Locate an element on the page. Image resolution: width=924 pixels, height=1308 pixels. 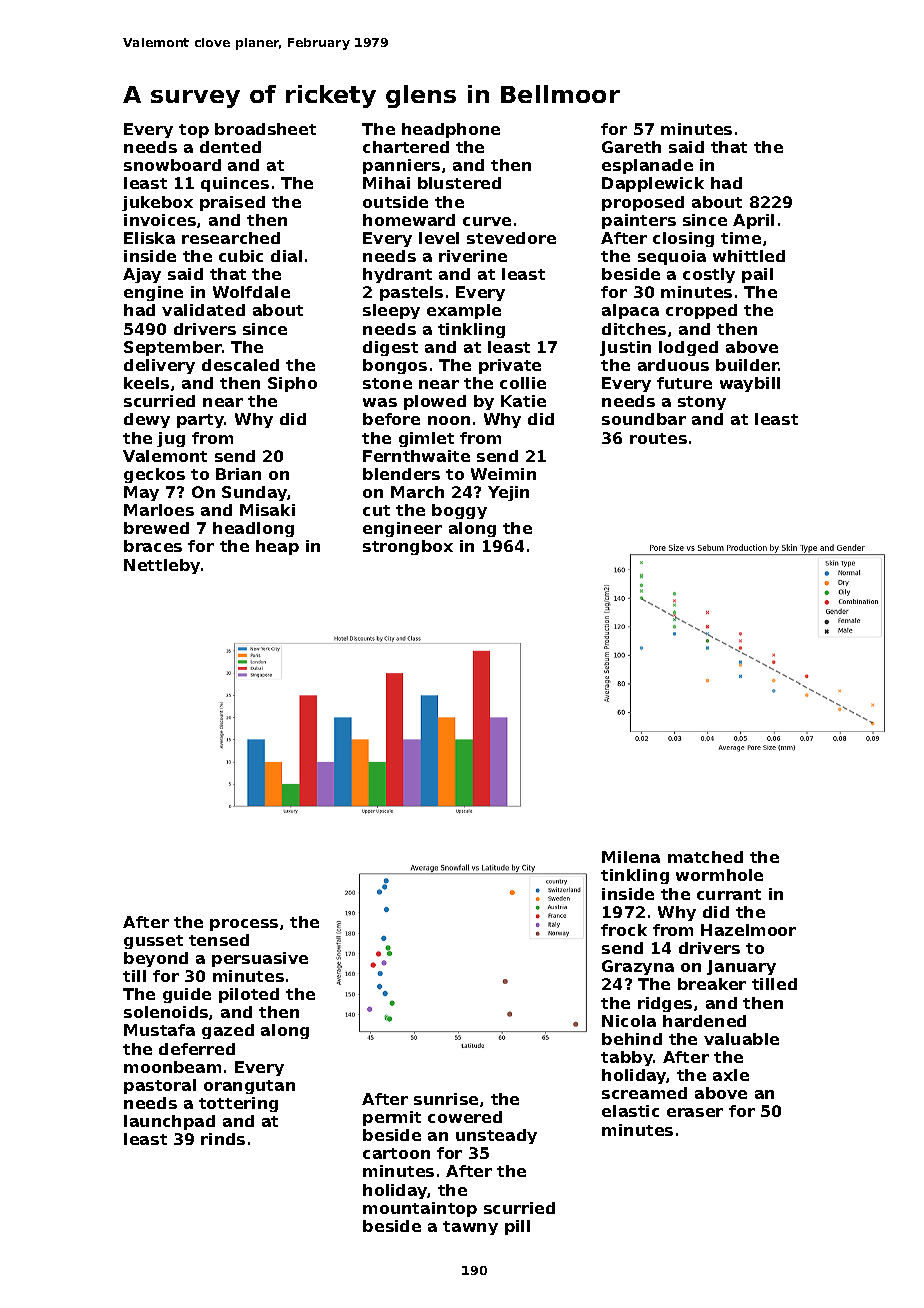
Milena is located at coordinates (631, 857).
